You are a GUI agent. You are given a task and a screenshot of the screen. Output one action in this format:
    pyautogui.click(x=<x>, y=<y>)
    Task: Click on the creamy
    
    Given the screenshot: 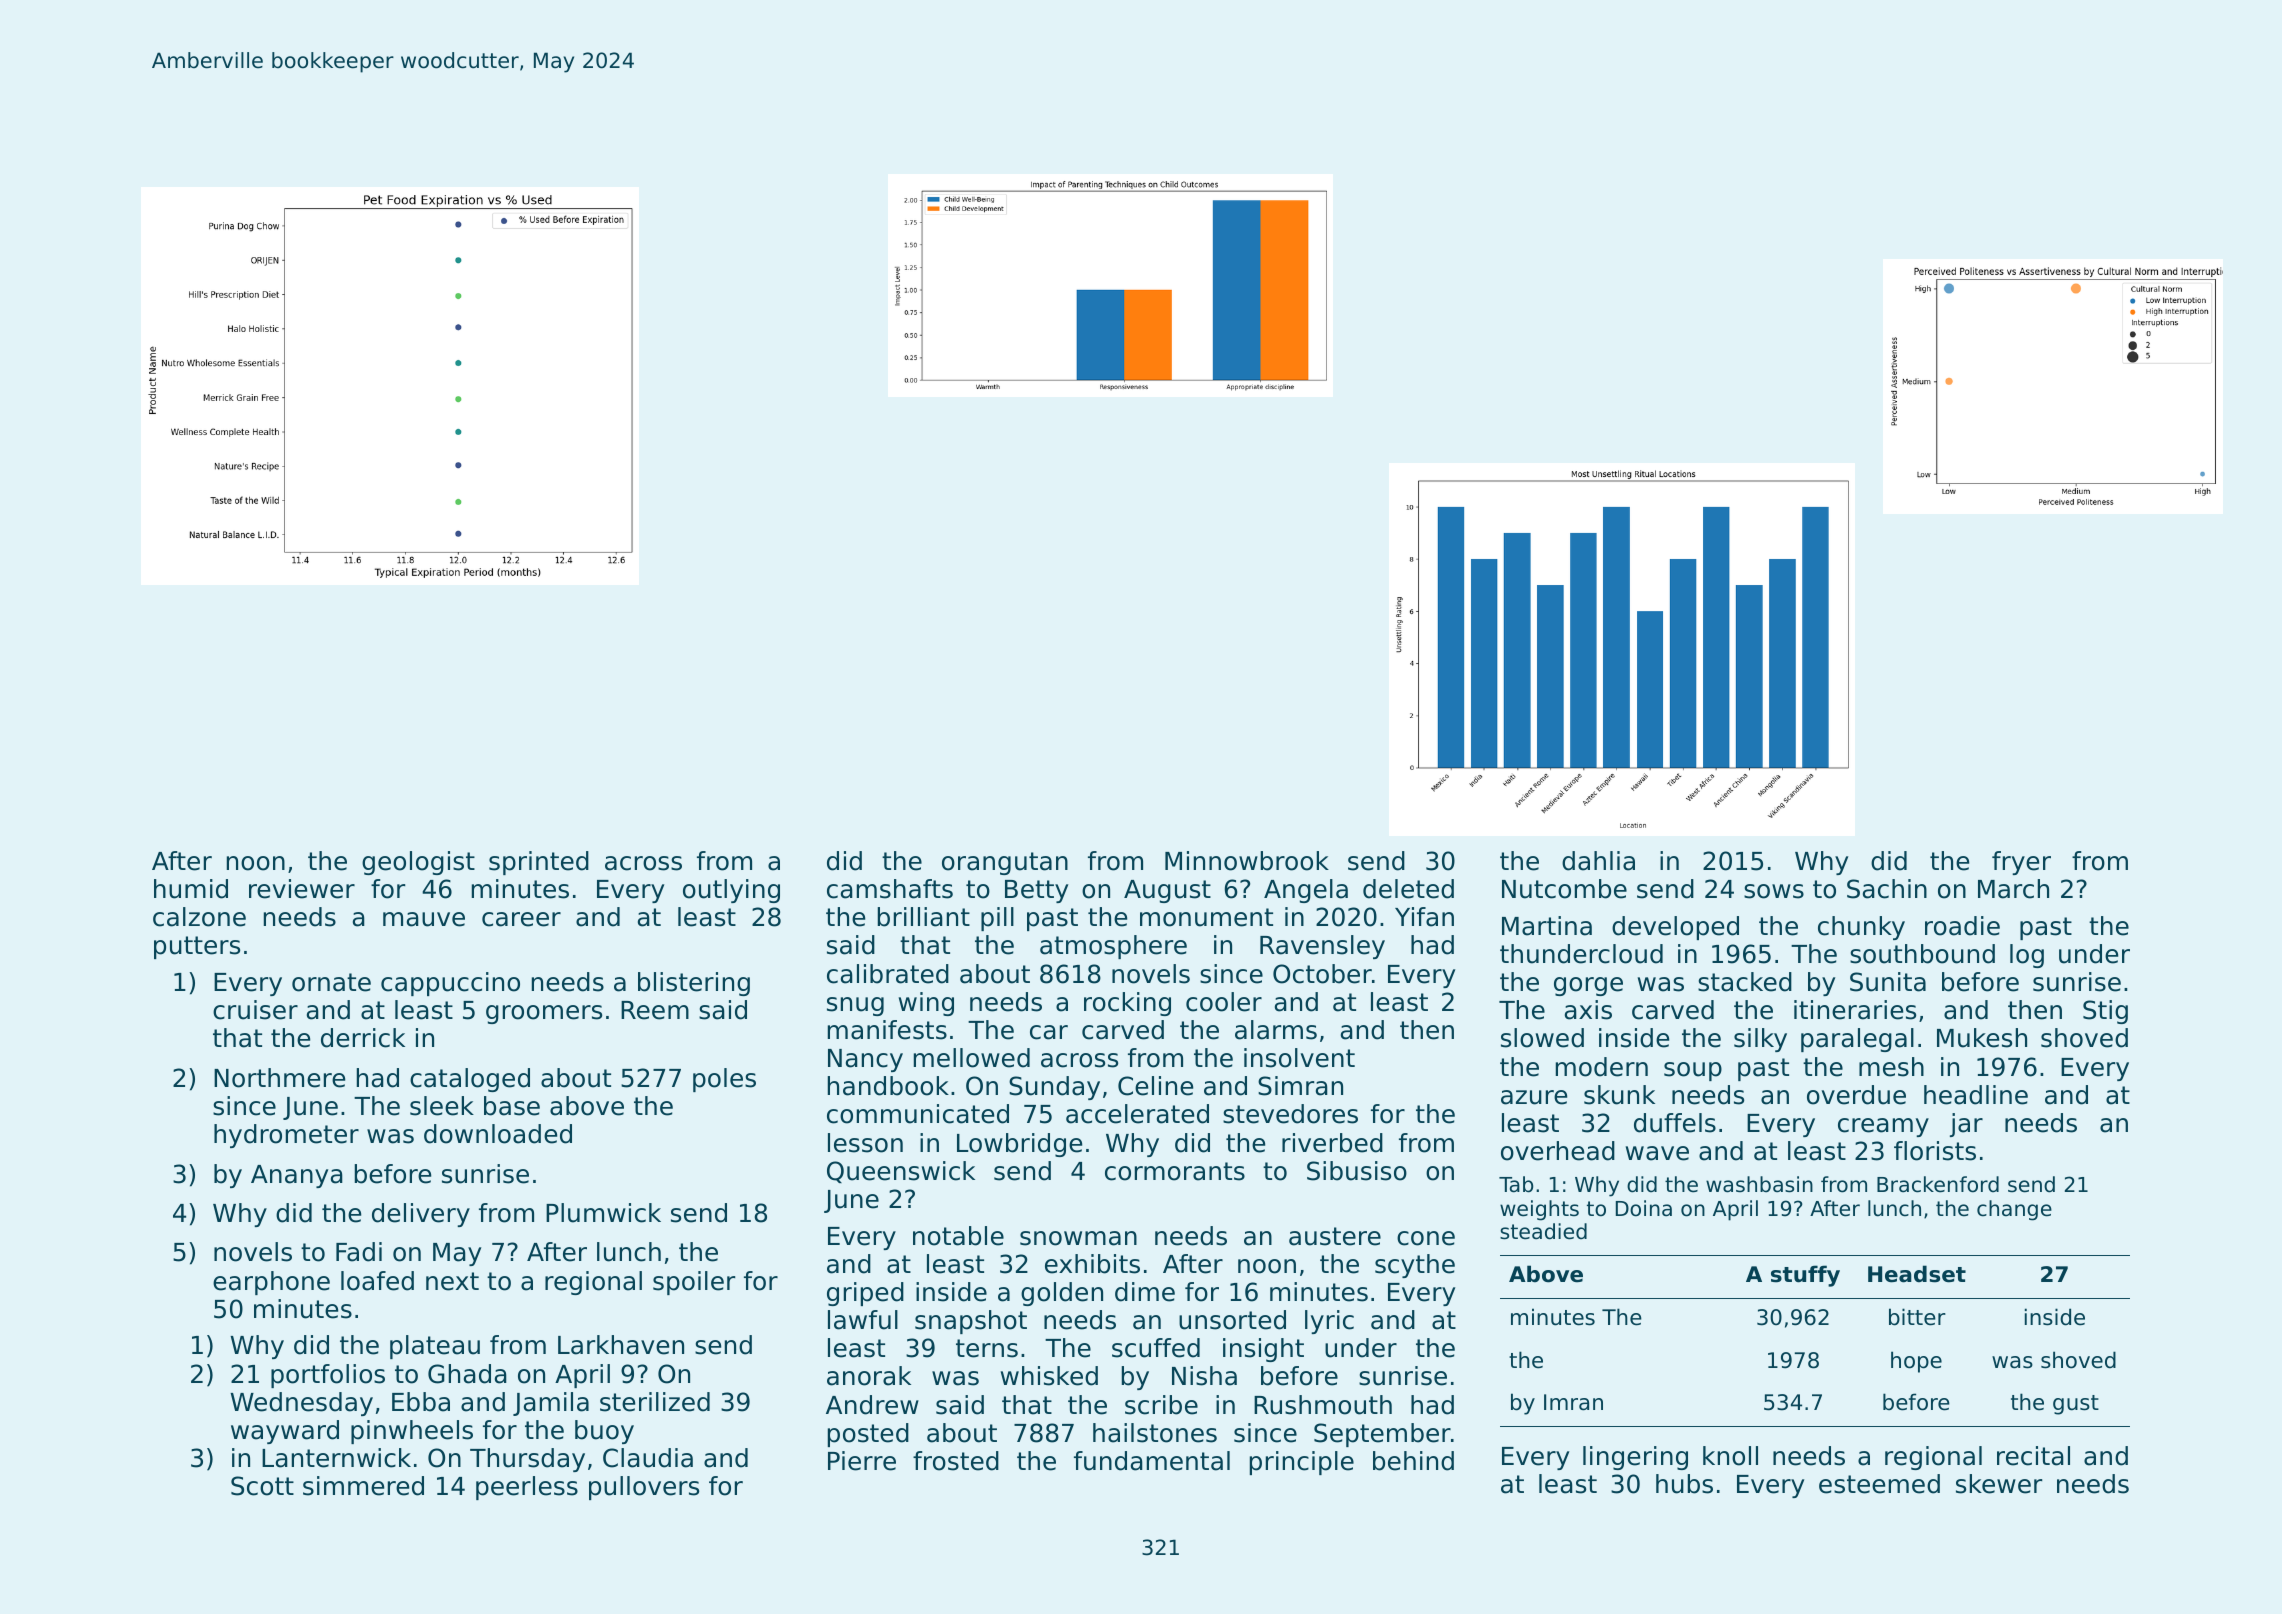 What is the action you would take?
    pyautogui.click(x=1883, y=1127)
